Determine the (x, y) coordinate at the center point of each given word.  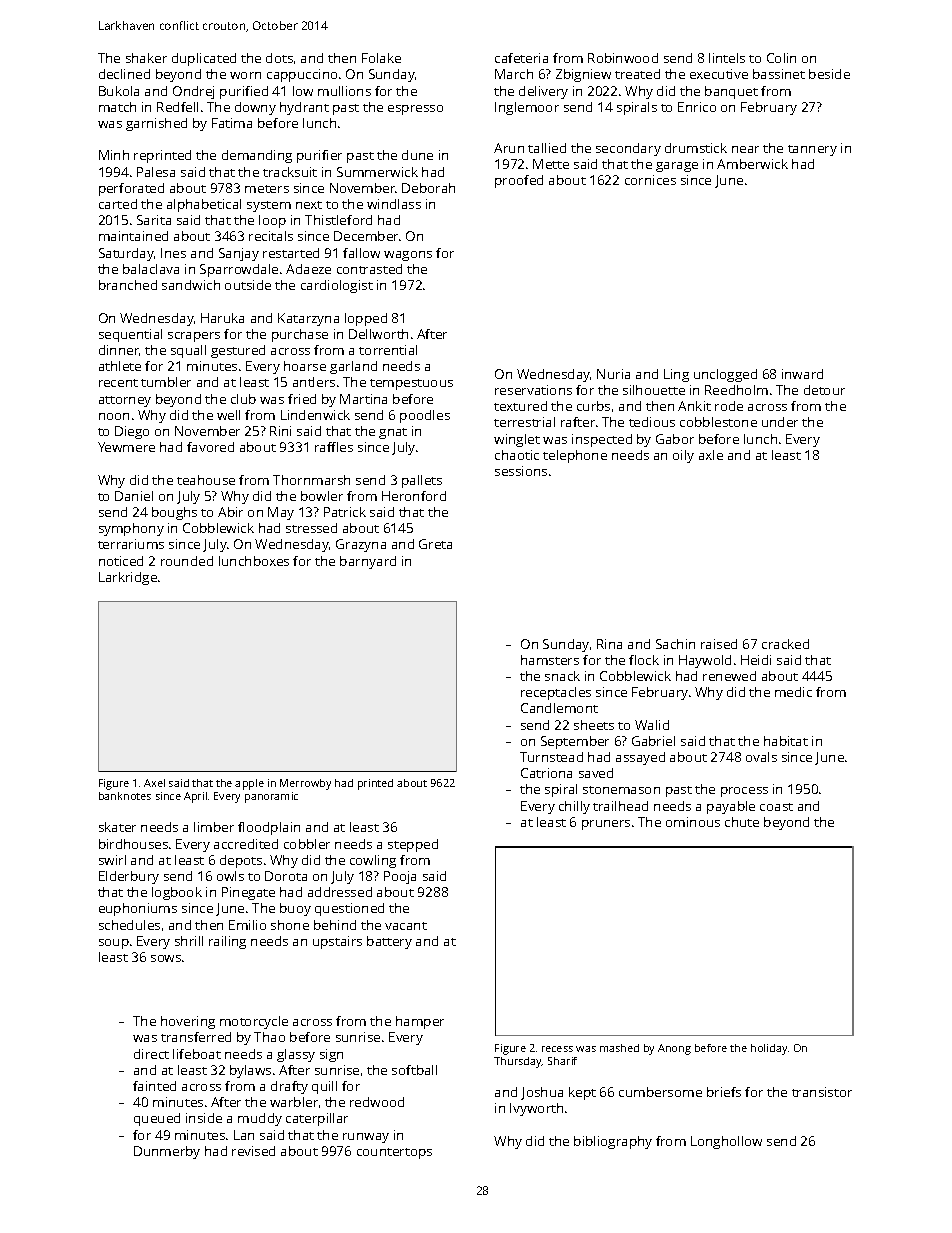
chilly (574, 807)
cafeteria (521, 58)
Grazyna (361, 545)
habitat (786, 741)
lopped (366, 319)
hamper (420, 1022)
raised (719, 644)
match (117, 107)
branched (128, 285)
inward (802, 374)
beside (829, 74)
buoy (295, 909)
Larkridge (128, 578)
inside (204, 1118)
